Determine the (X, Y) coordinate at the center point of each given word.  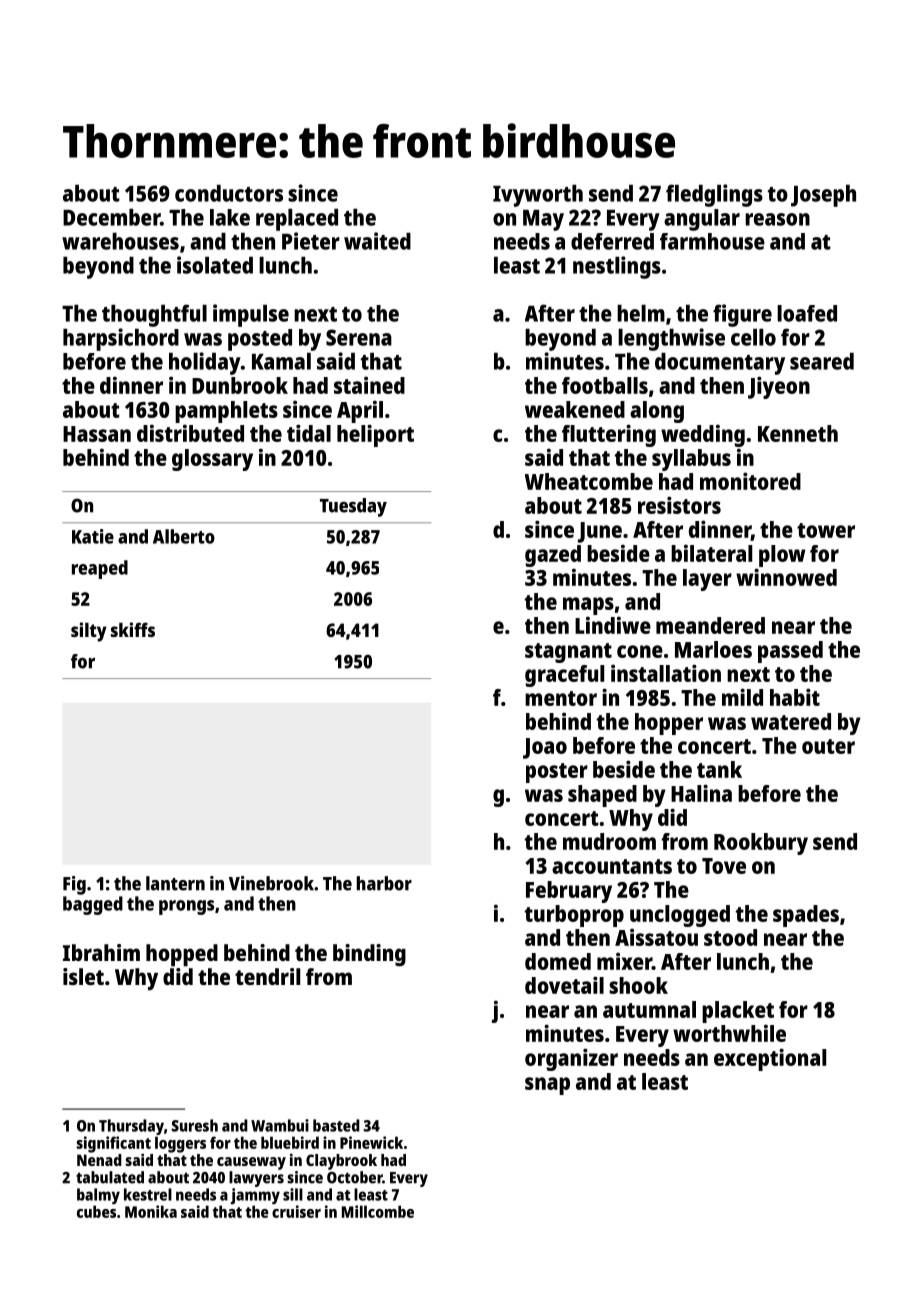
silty (89, 632)
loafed (807, 313)
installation (666, 673)
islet (83, 976)
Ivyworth (538, 196)
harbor (384, 883)
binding (369, 955)
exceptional (770, 1059)
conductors (229, 193)
